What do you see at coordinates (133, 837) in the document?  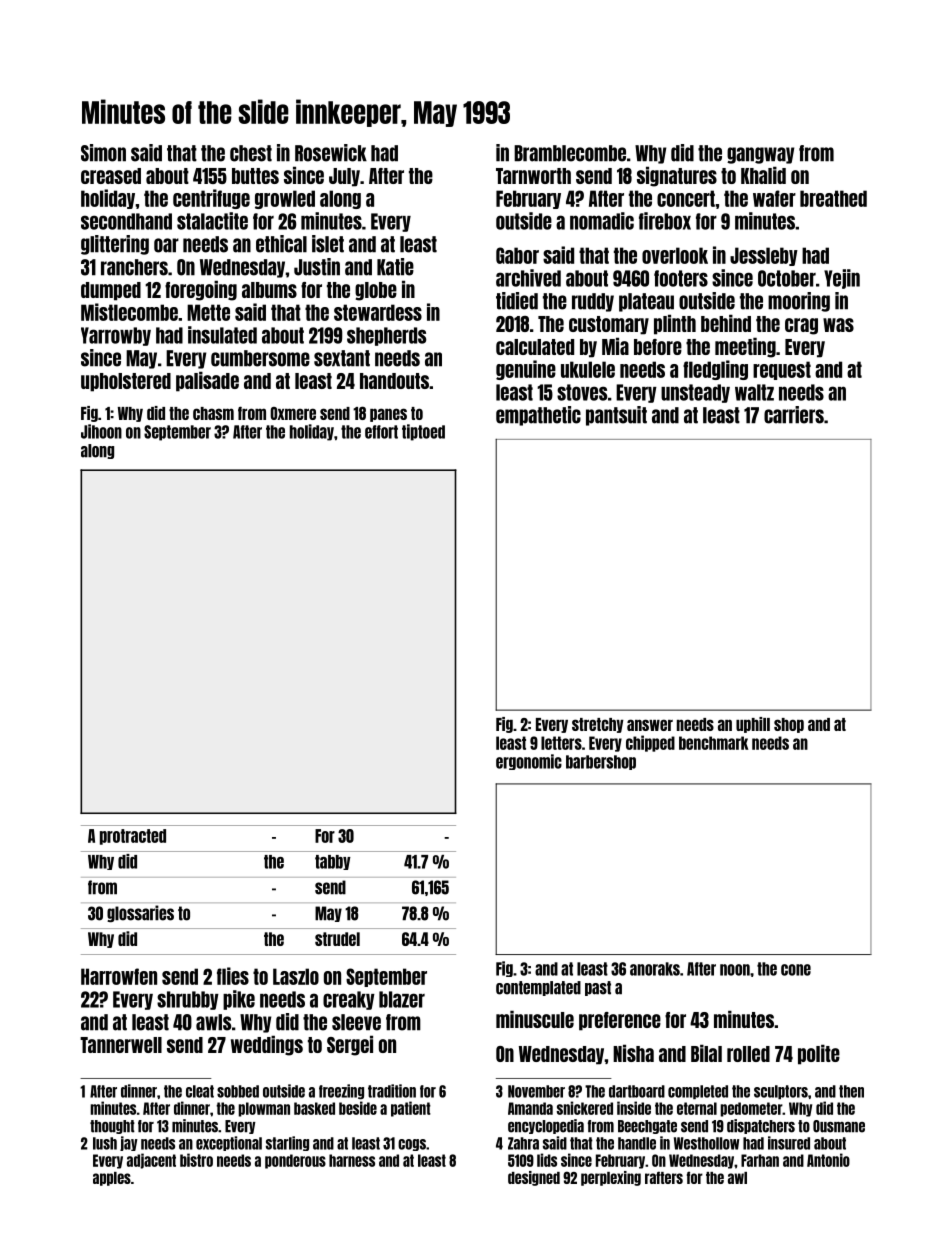 I see `protracted` at bounding box center [133, 837].
